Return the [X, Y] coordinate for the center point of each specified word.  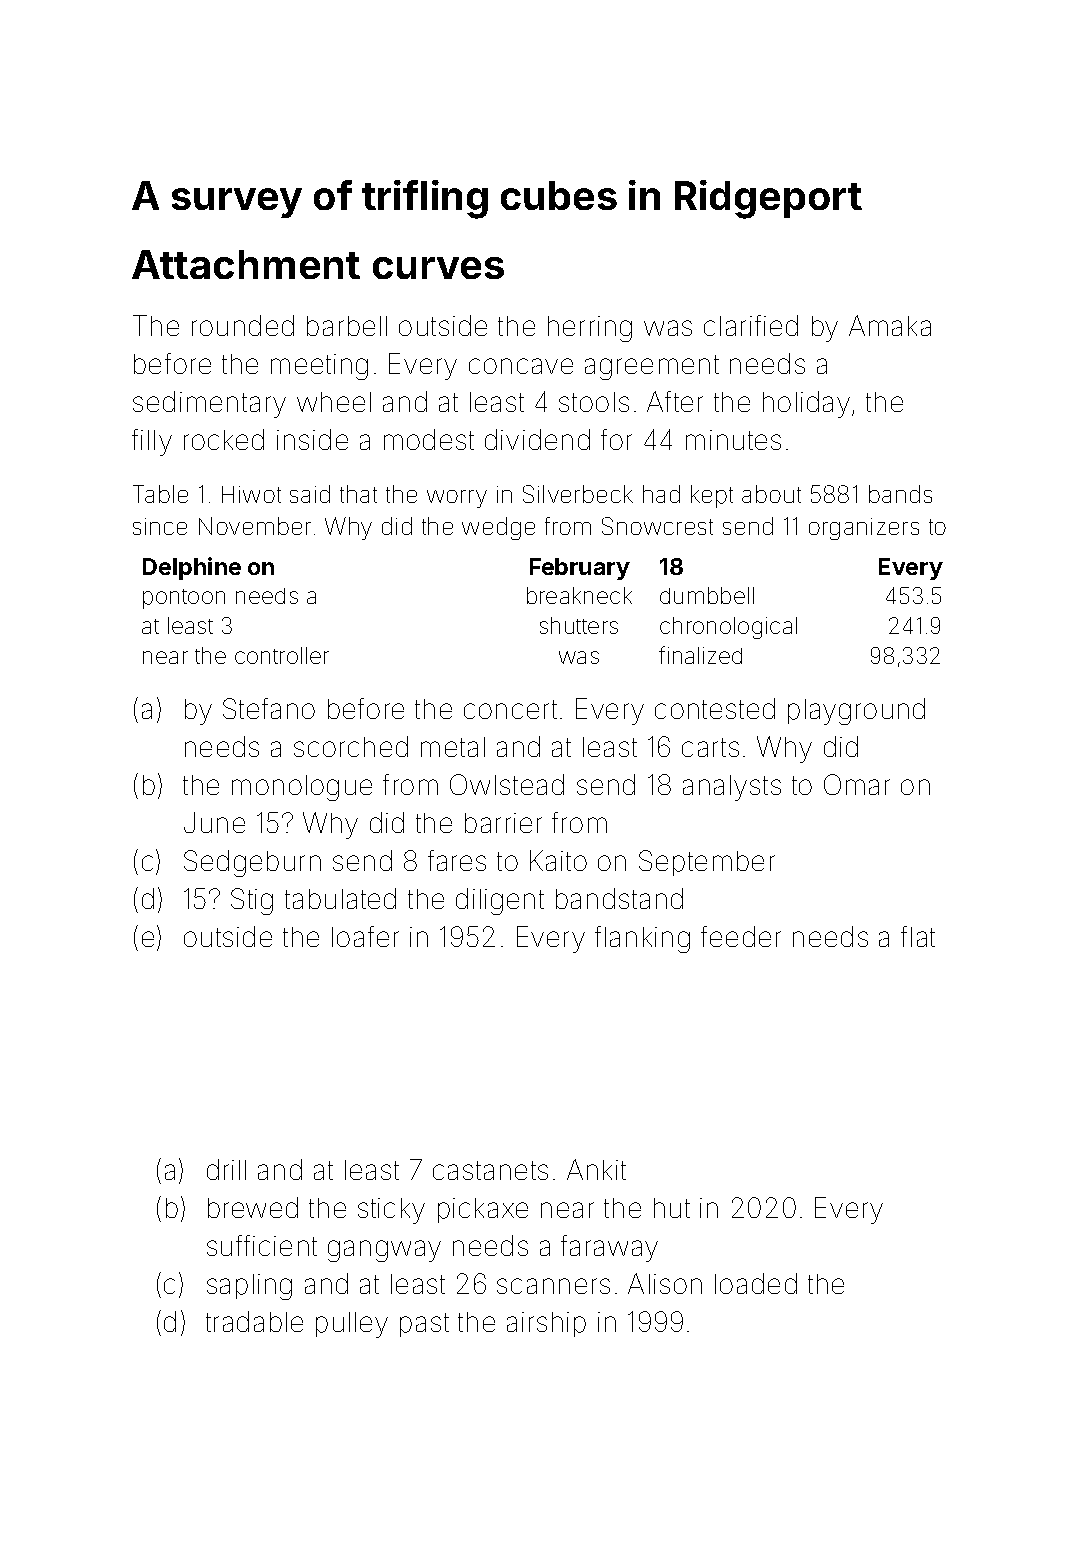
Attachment [246, 264]
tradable [254, 1321]
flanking [642, 939]
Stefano [269, 708]
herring [590, 329]
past [424, 1325]
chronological [728, 628]
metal [453, 747]
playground [856, 711]
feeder [741, 936]
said [310, 494]
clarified [751, 325]
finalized [700, 655]
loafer [365, 936]
